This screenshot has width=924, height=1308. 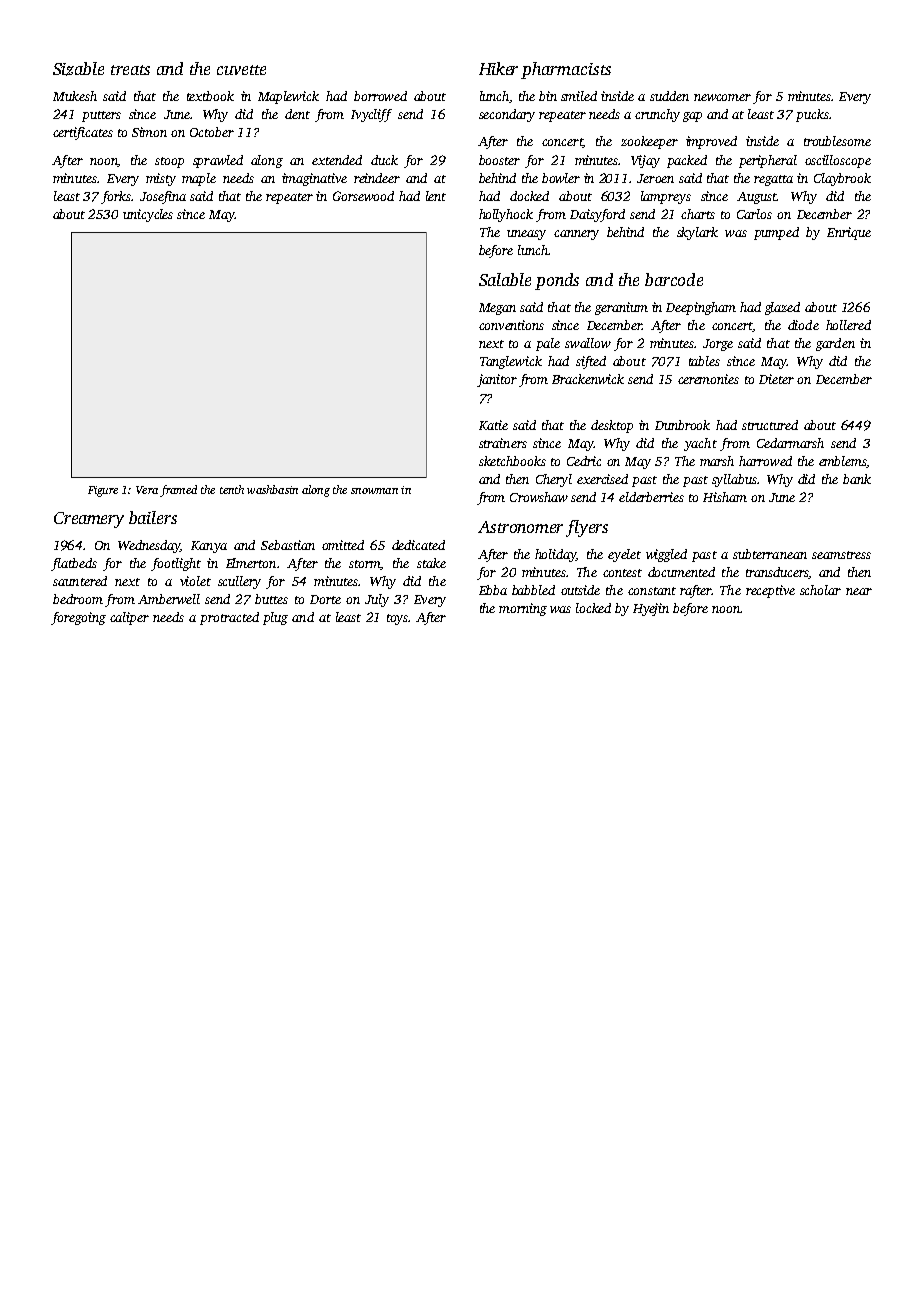 I want to click on janitor, so click(x=497, y=380).
